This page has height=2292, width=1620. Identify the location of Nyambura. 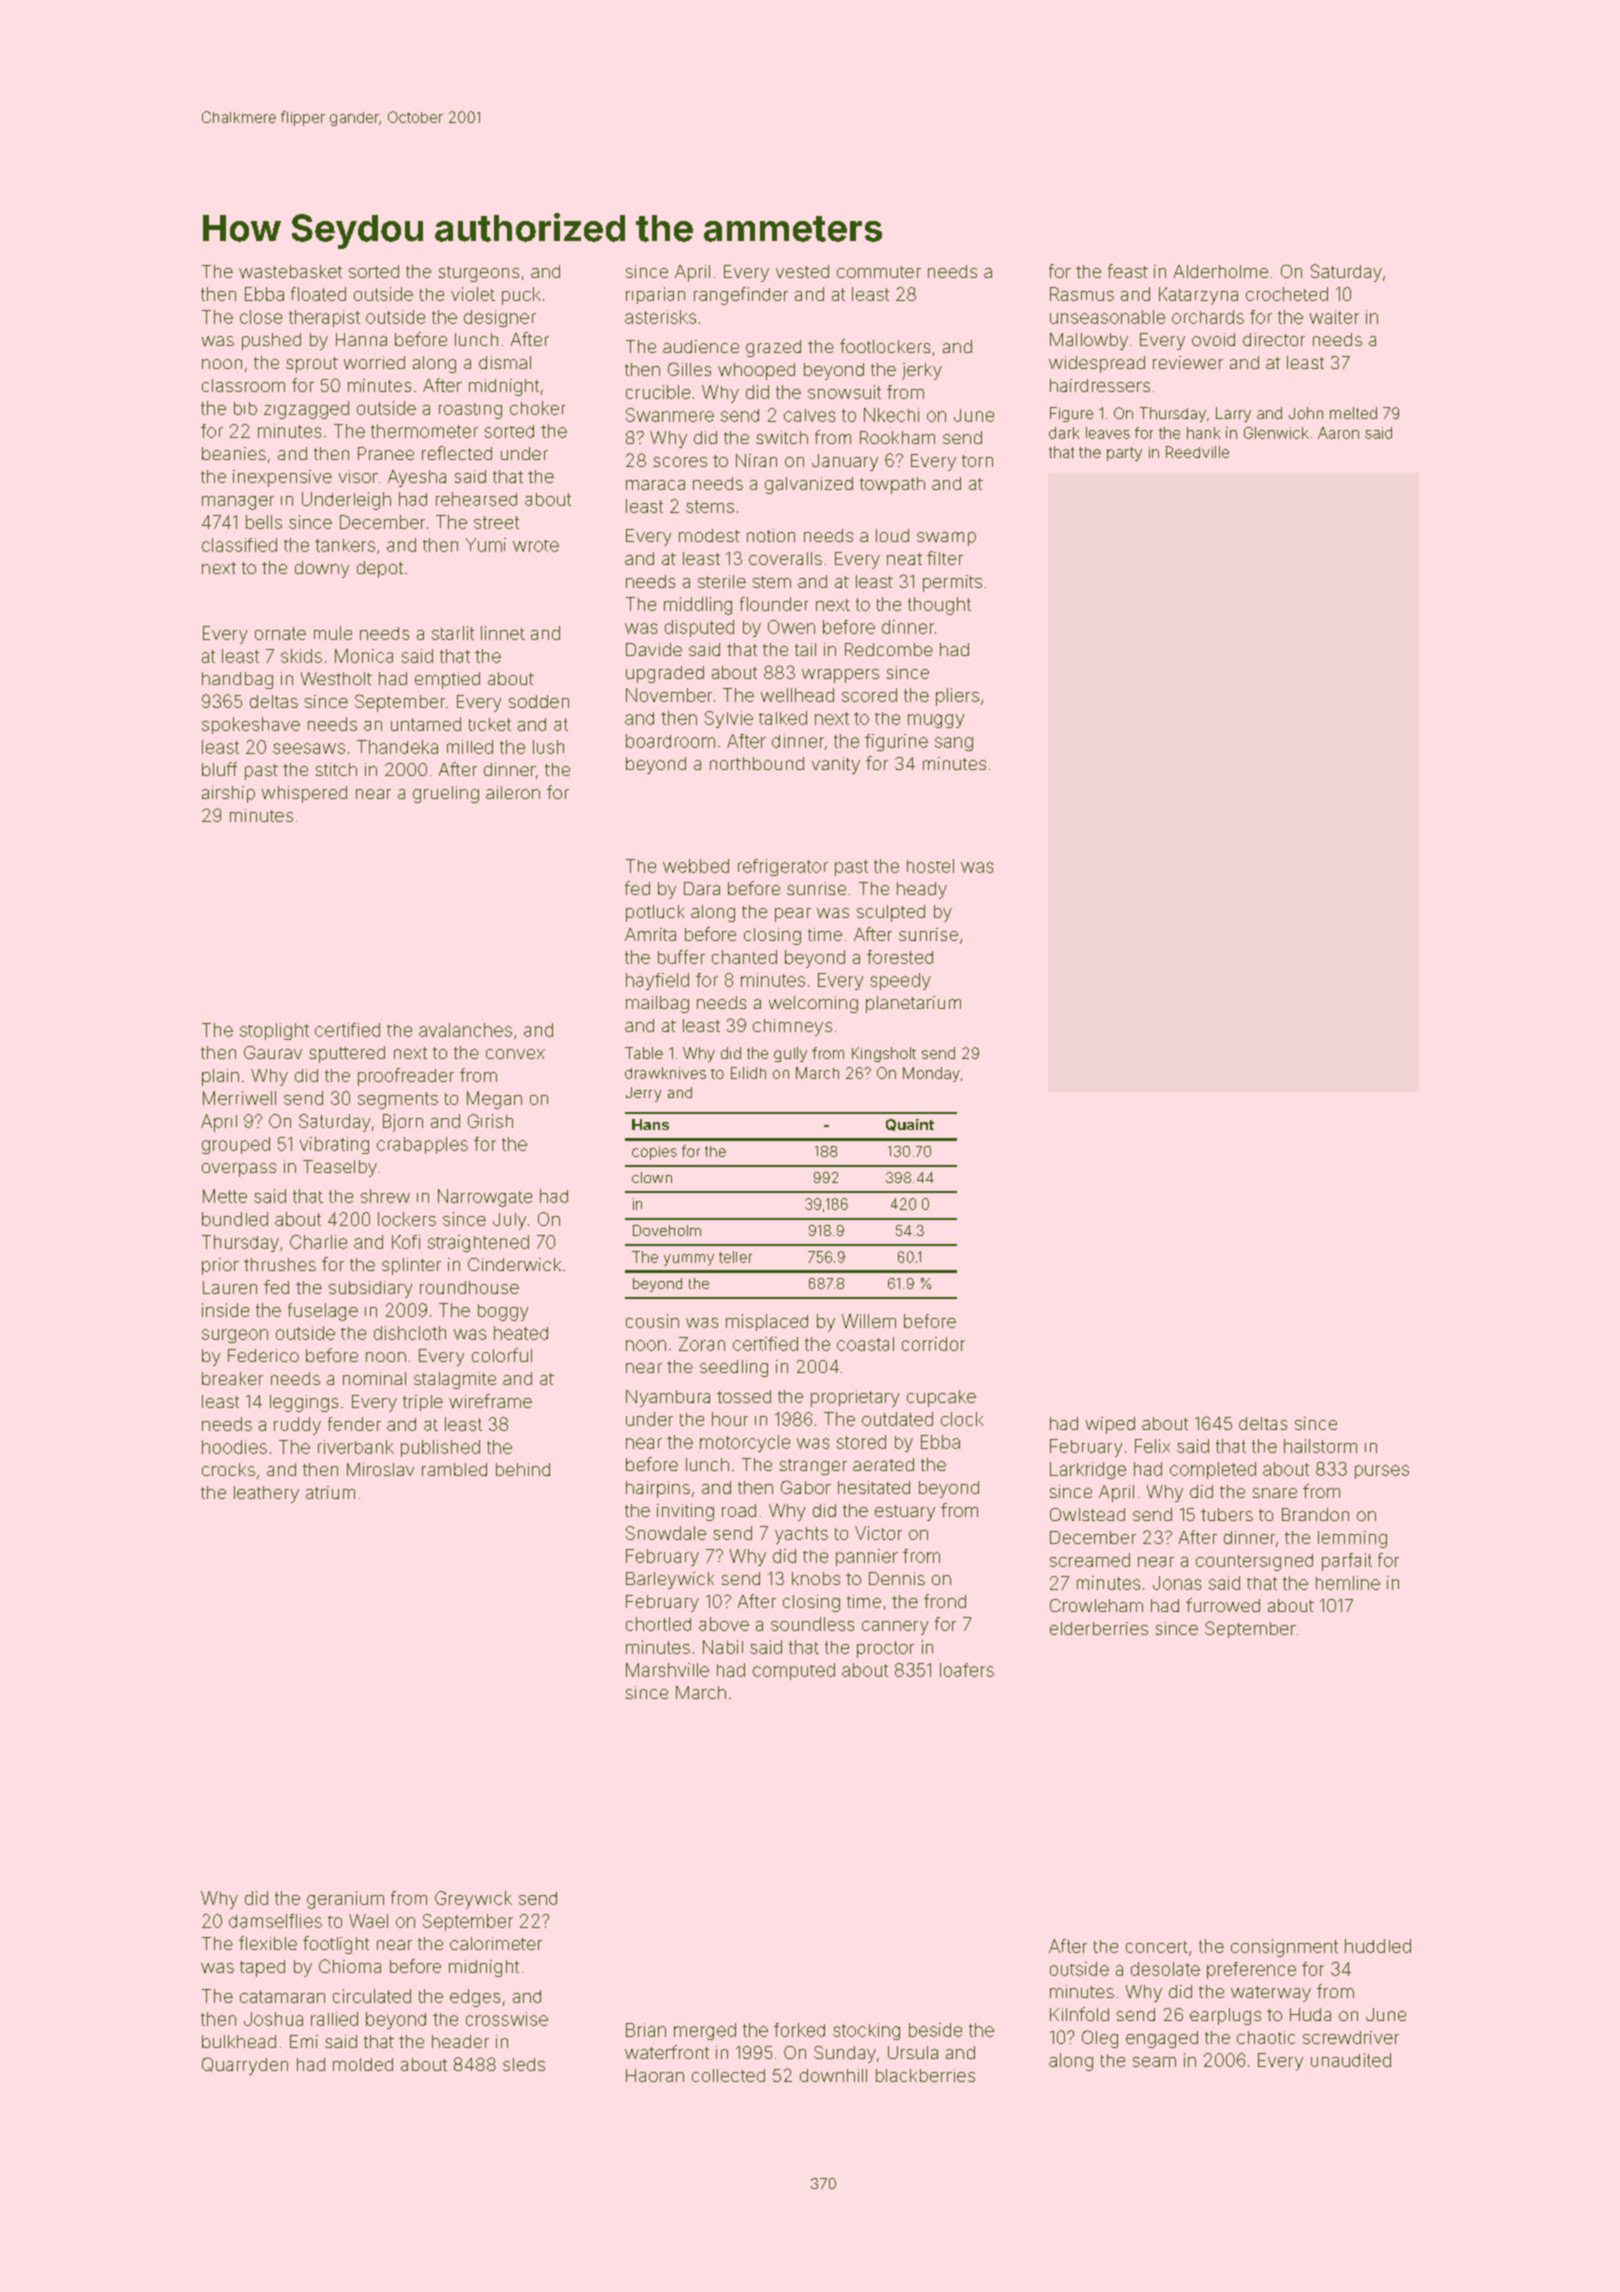
(668, 1398).
